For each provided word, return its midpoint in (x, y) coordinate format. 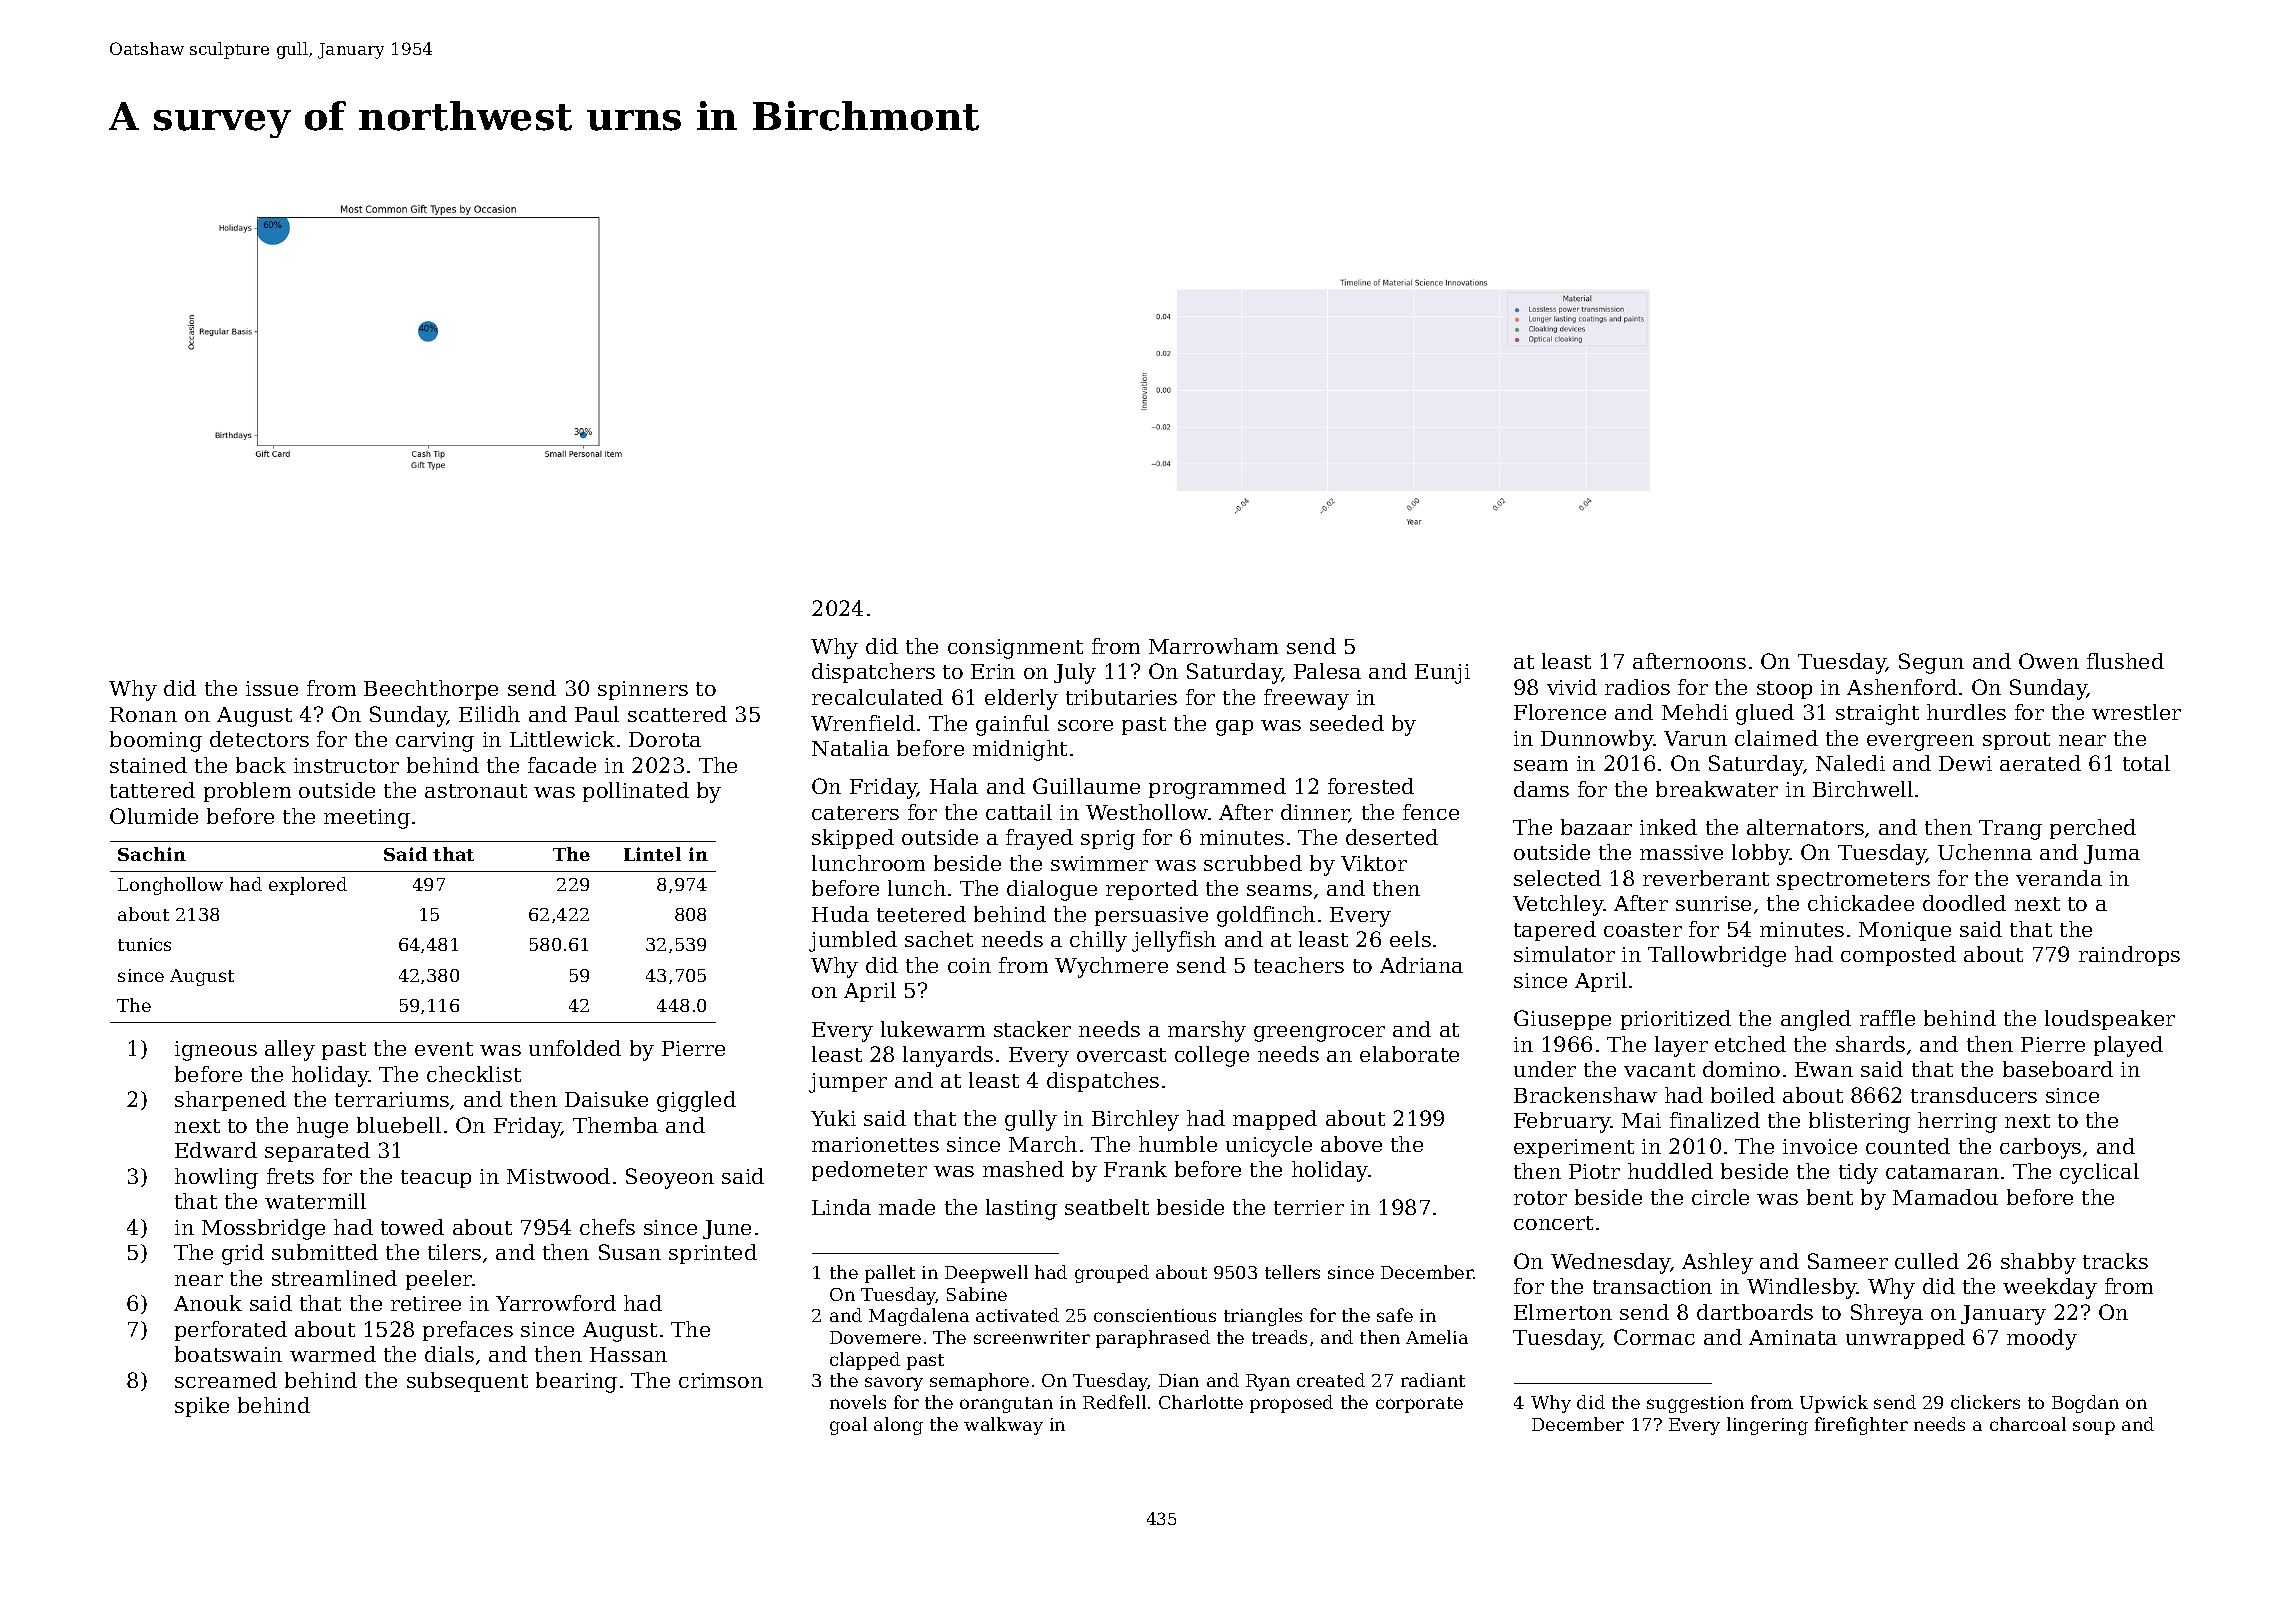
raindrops (2129, 956)
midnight (1020, 750)
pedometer (869, 1171)
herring (1957, 1122)
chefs (607, 1227)
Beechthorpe (431, 690)
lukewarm (933, 1029)
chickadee (1861, 903)
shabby (2038, 1263)
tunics (144, 944)
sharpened (230, 1101)
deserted (1392, 837)
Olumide (154, 816)
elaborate (1409, 1054)
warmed (333, 1354)
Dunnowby (1597, 740)
